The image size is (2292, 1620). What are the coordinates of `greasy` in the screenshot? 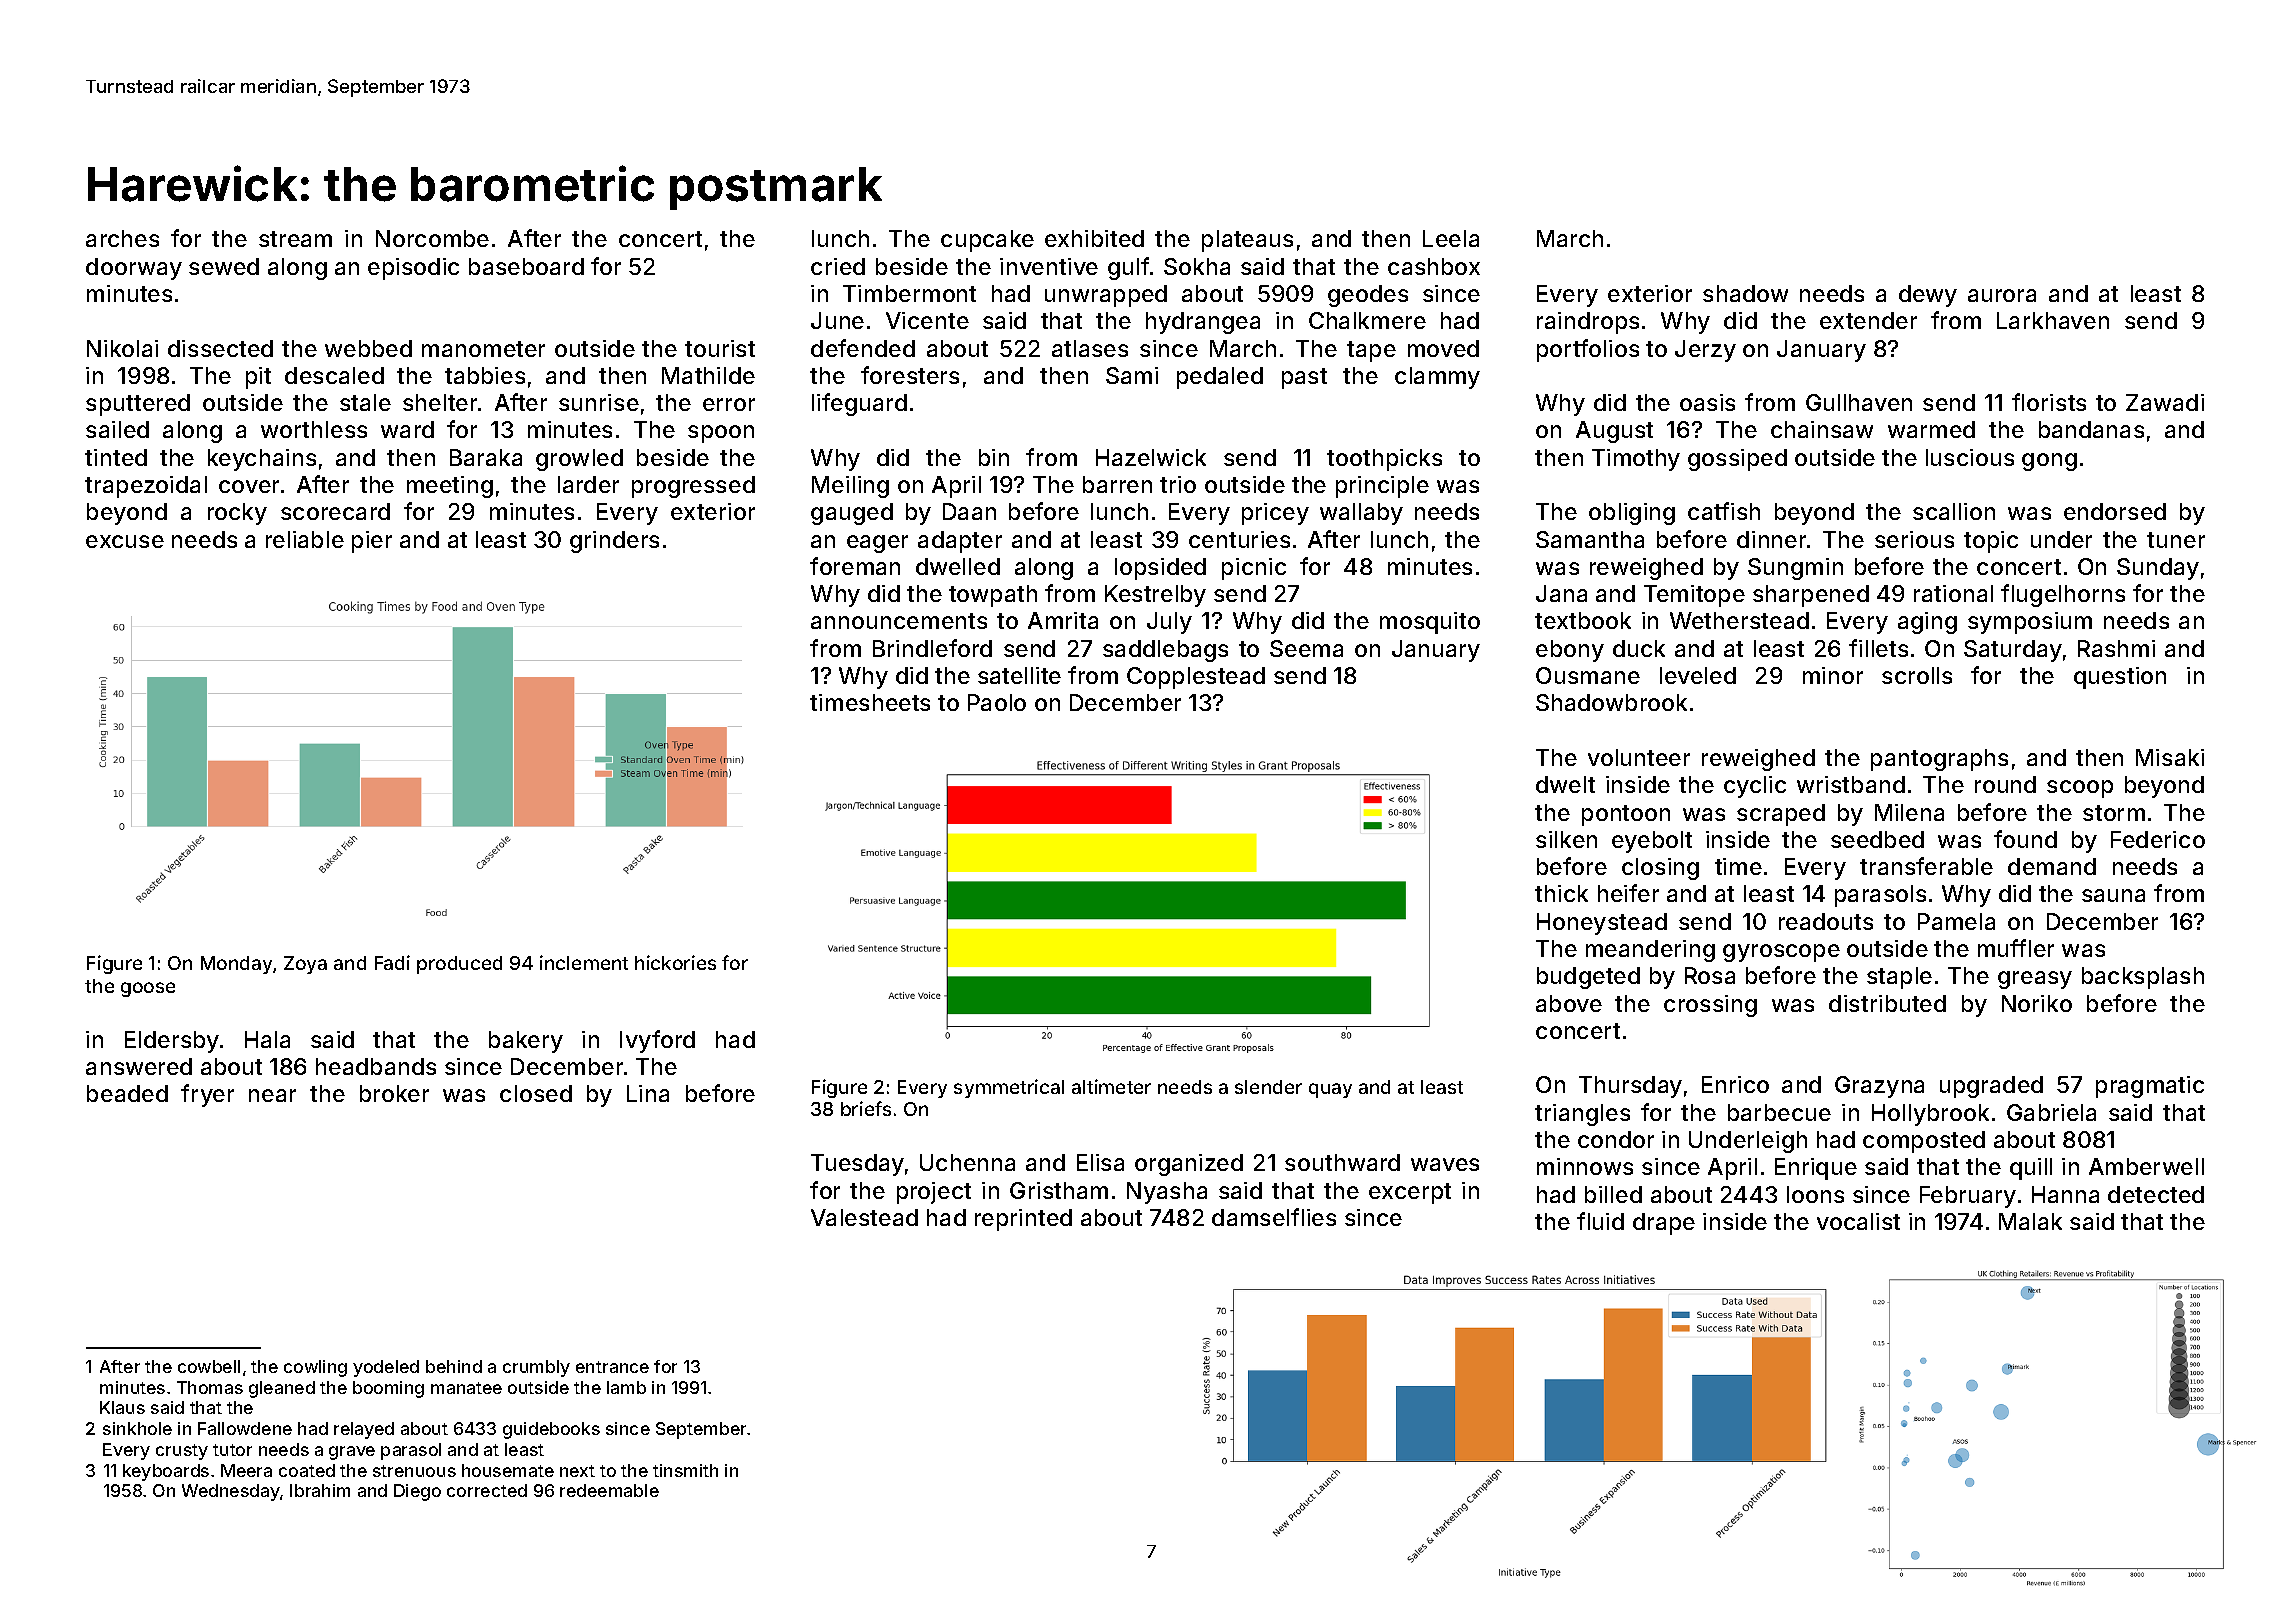 It's located at (2035, 980).
